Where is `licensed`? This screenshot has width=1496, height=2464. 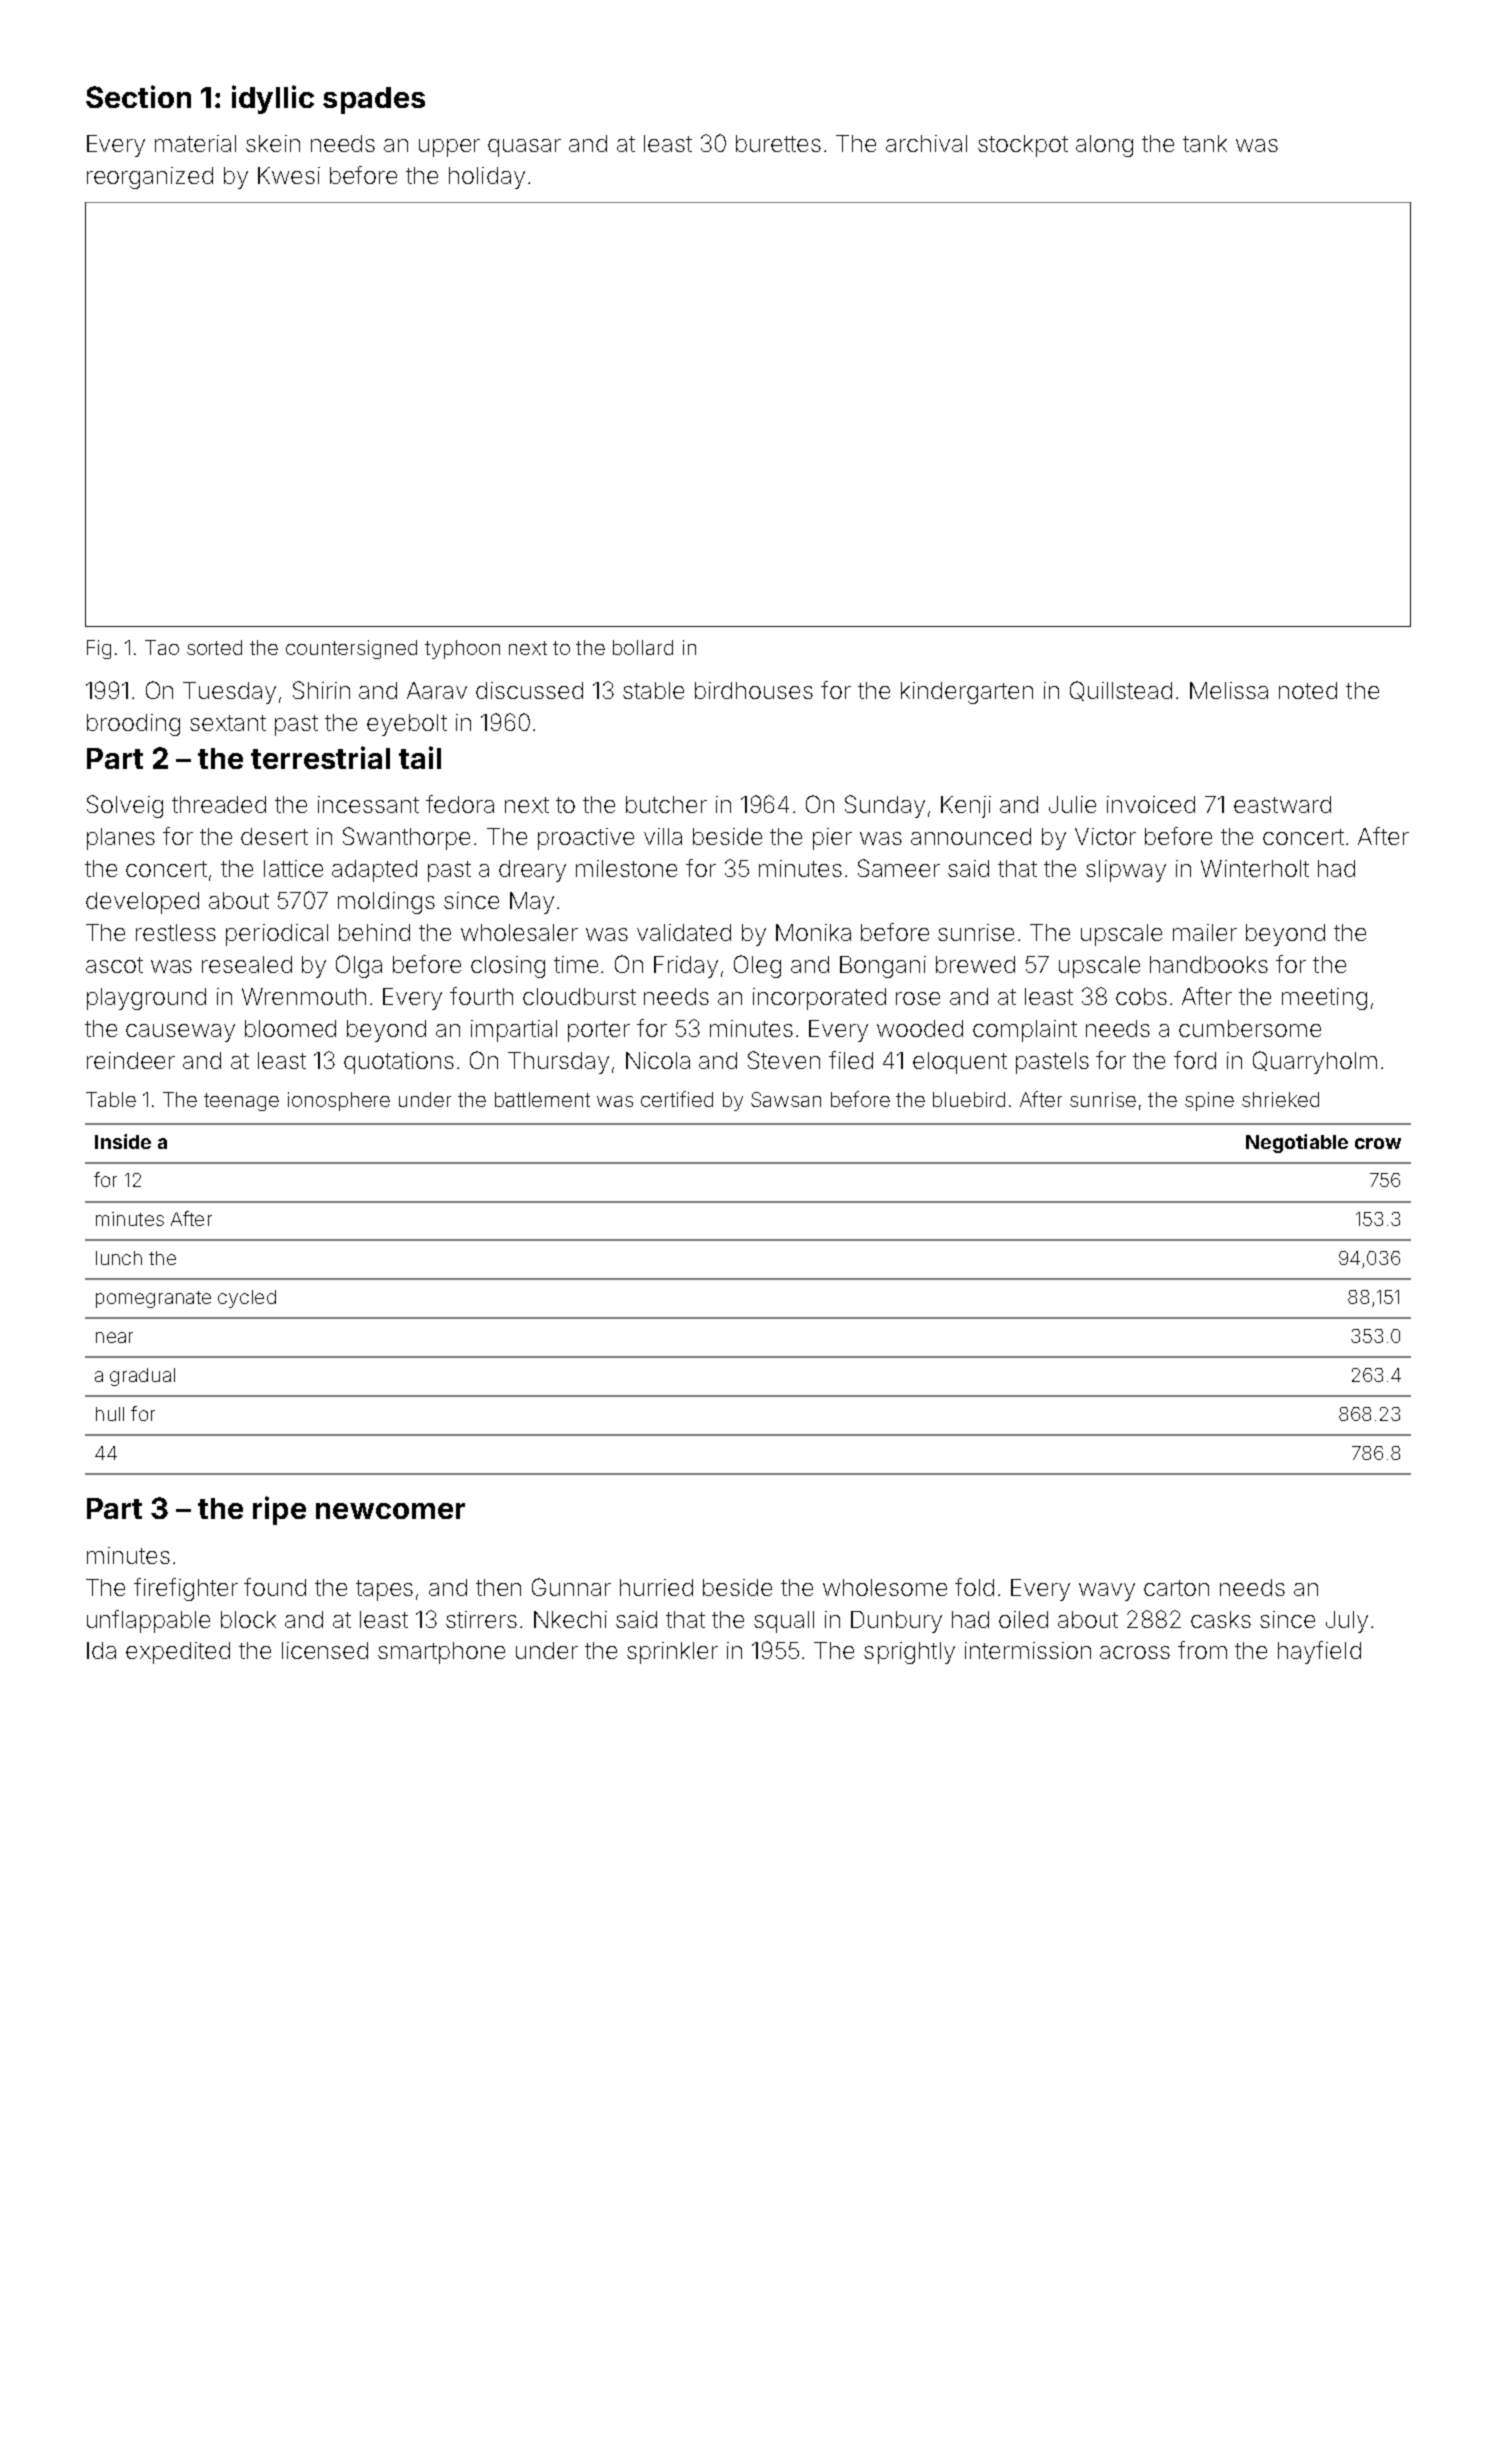 licensed is located at coordinates (325, 1650).
